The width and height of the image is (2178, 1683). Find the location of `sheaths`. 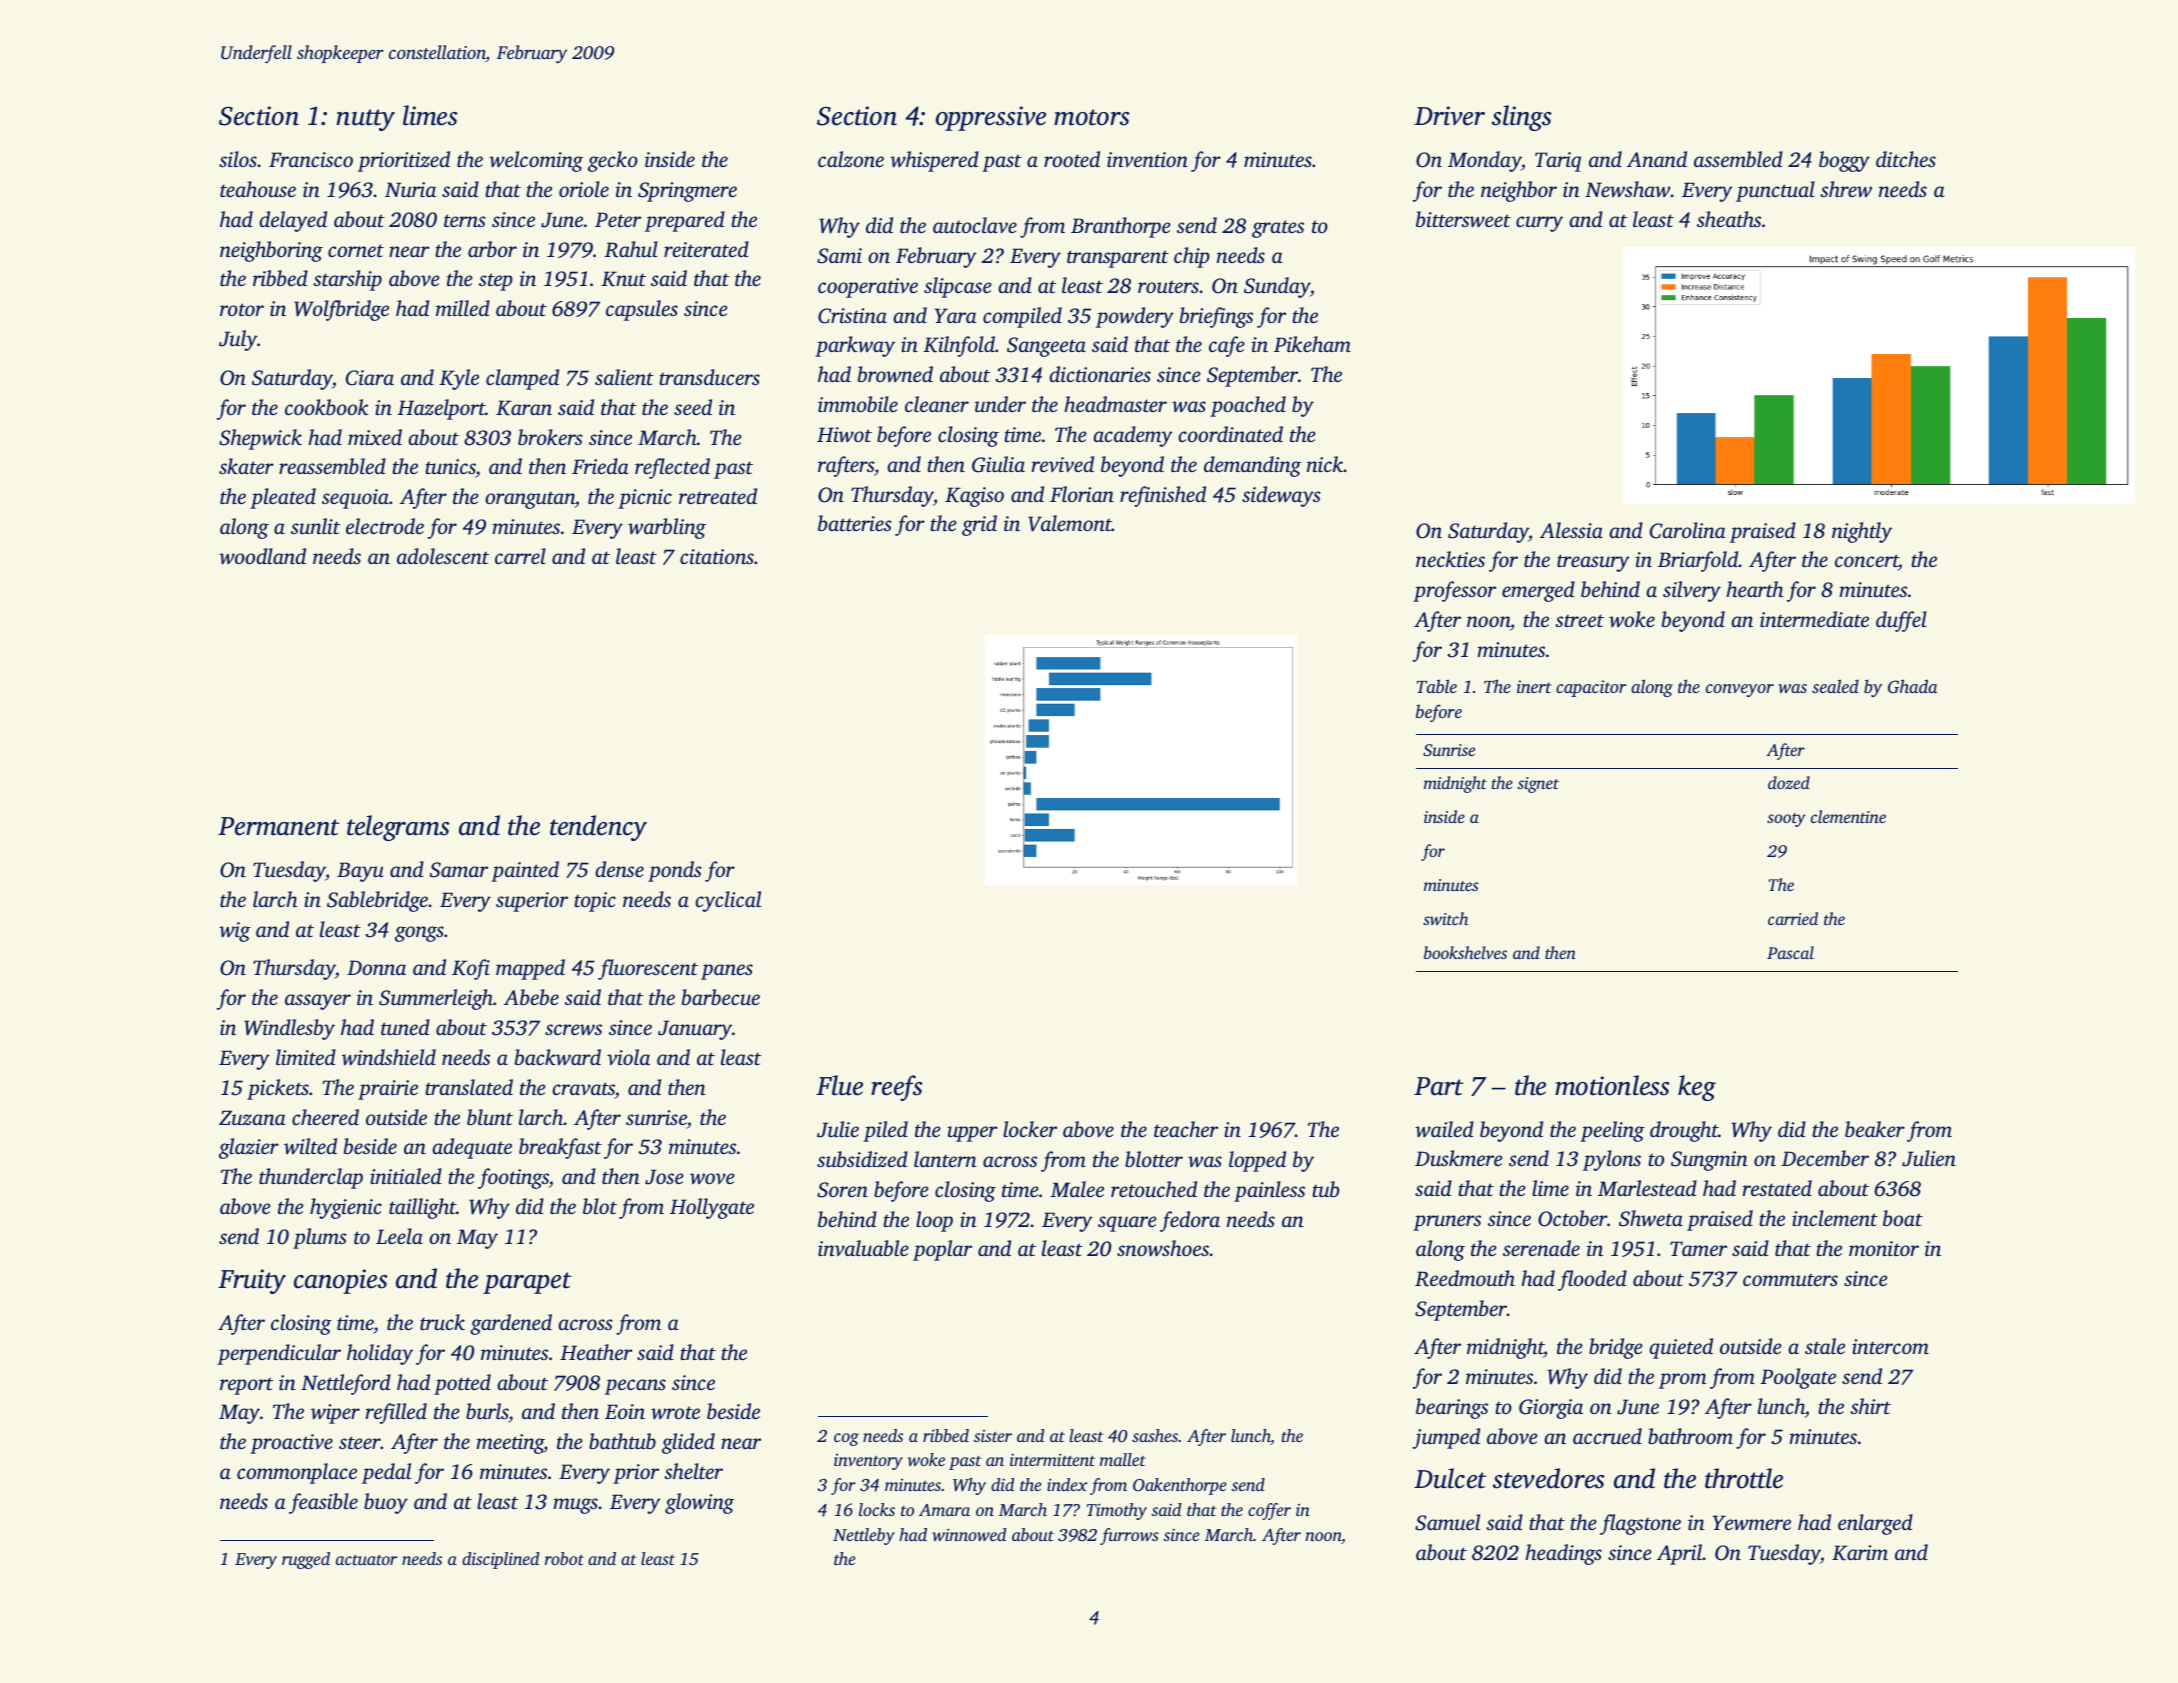

sheaths is located at coordinates (1729, 219).
